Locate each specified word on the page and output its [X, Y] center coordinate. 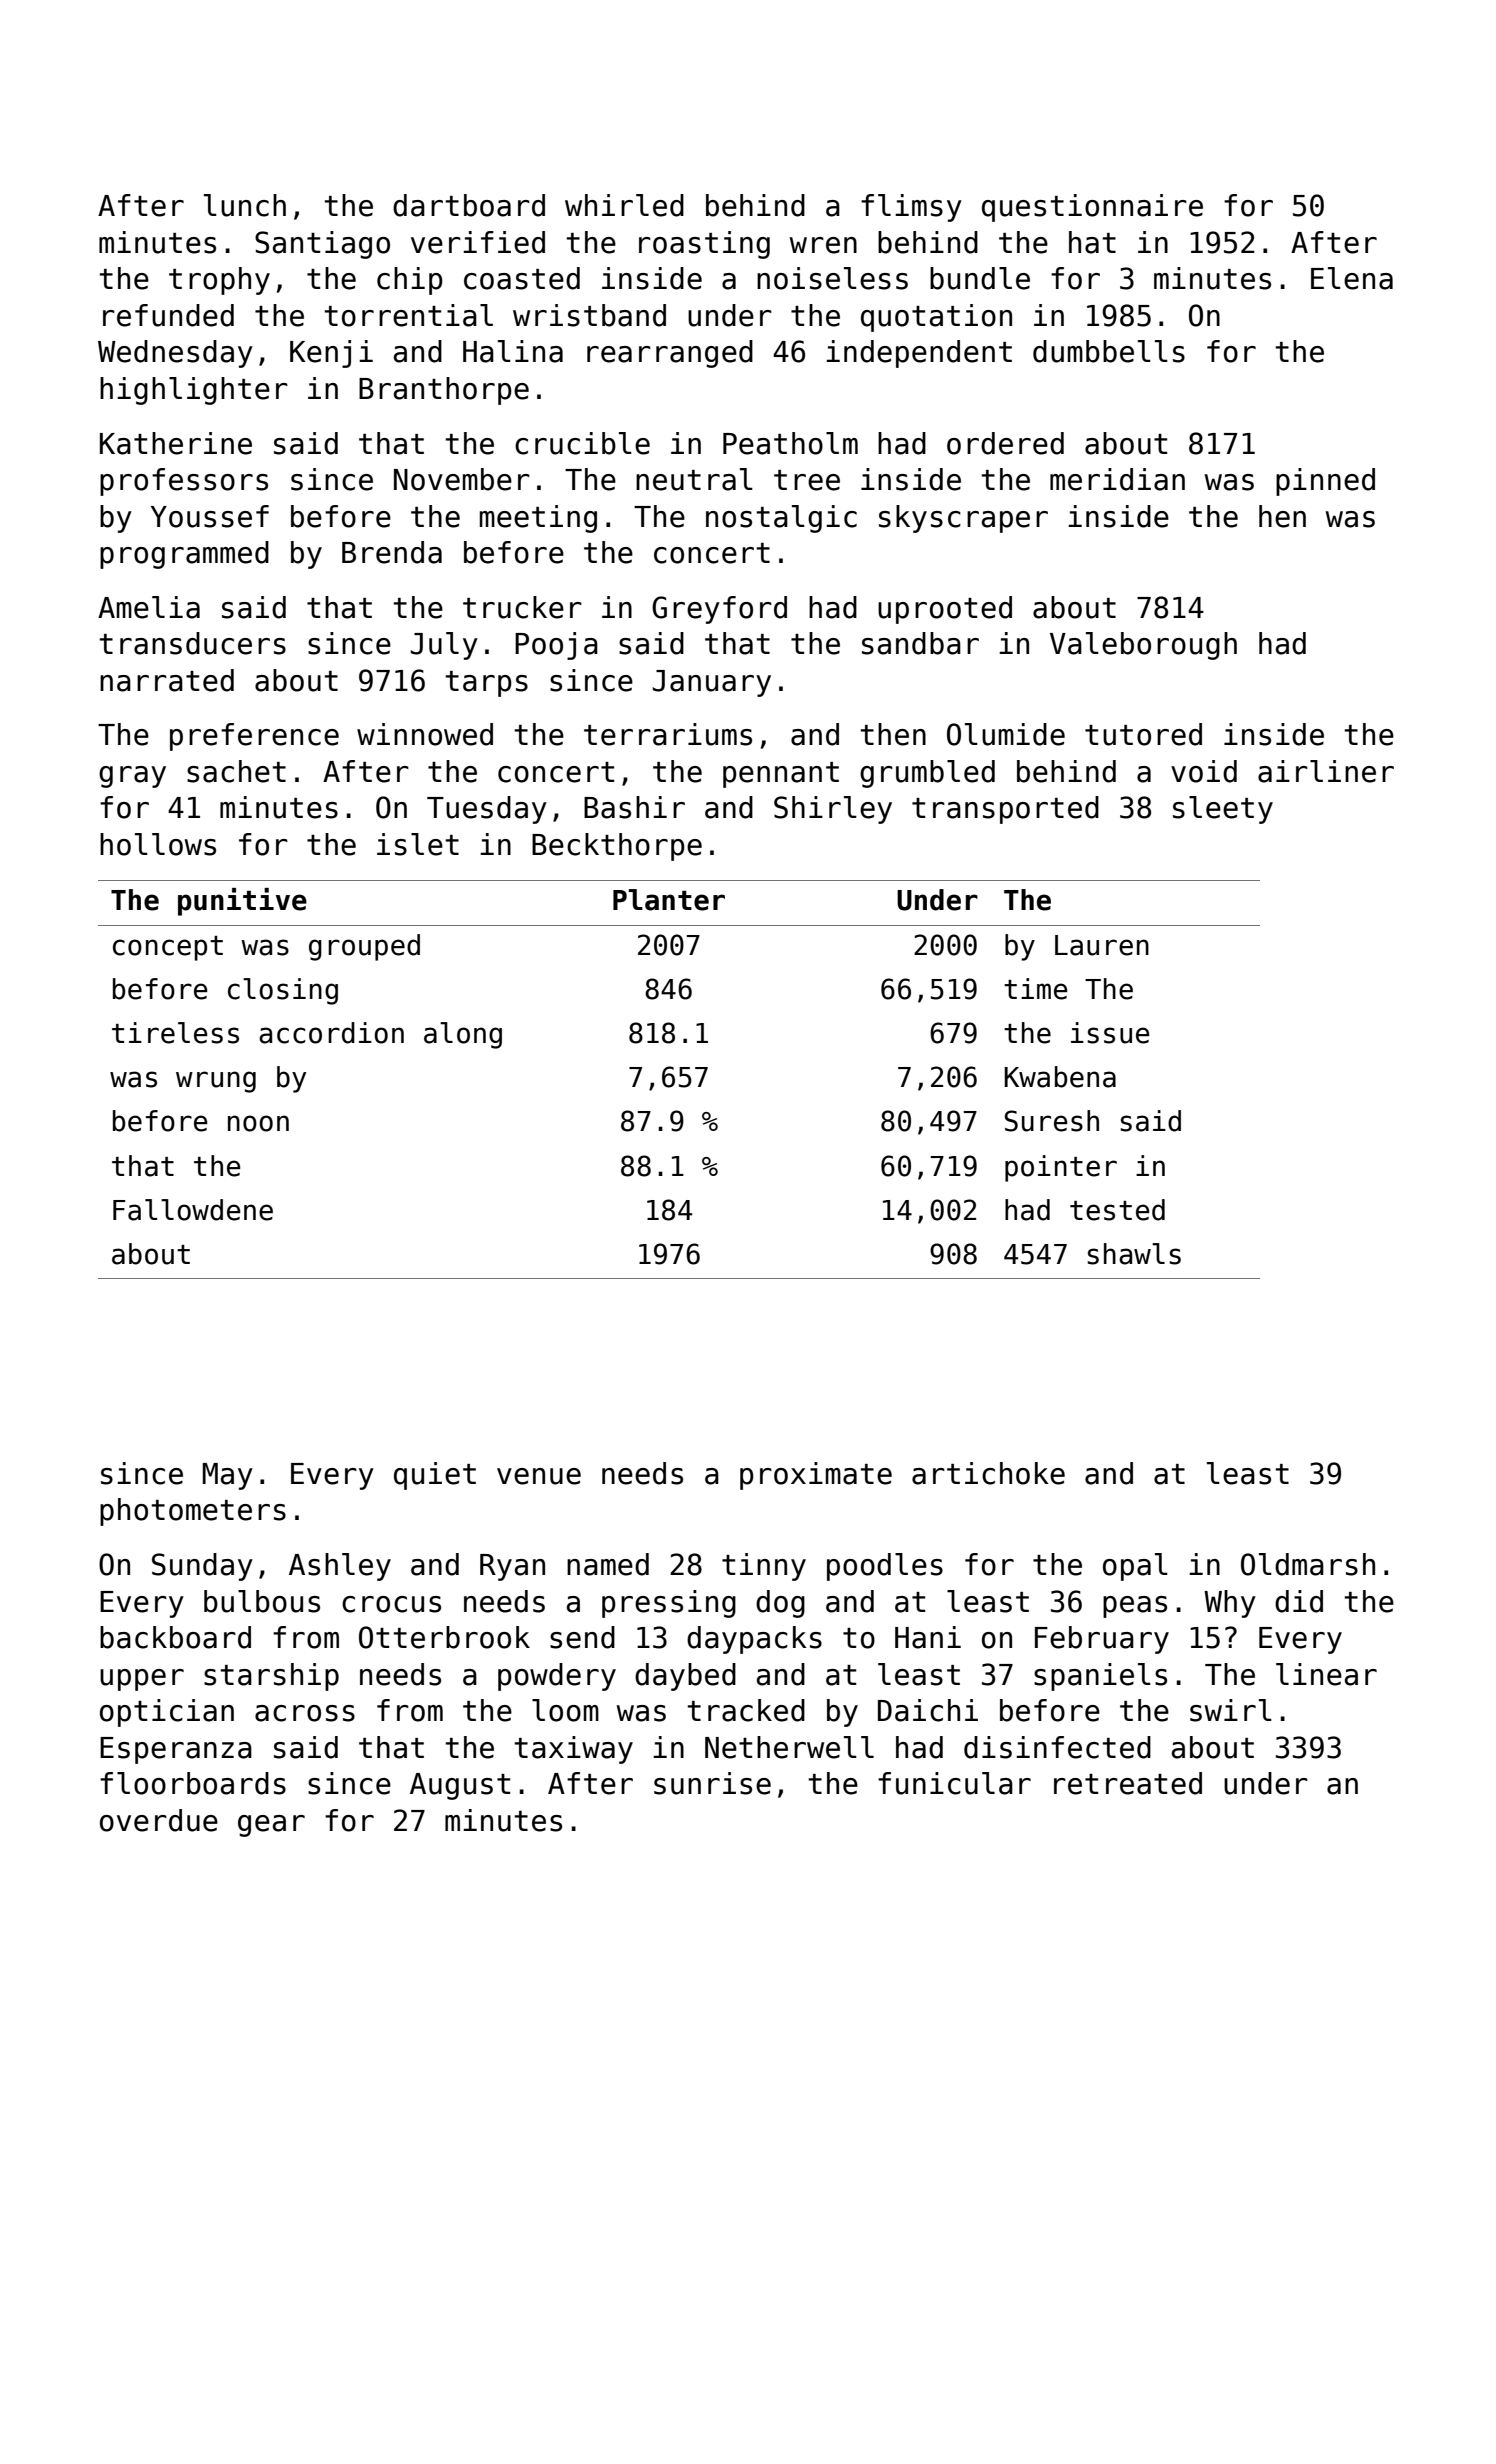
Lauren [1102, 945]
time [1035, 989]
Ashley [340, 1567]
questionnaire [1092, 208]
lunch [245, 205]
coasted [522, 278]
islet [418, 844]
